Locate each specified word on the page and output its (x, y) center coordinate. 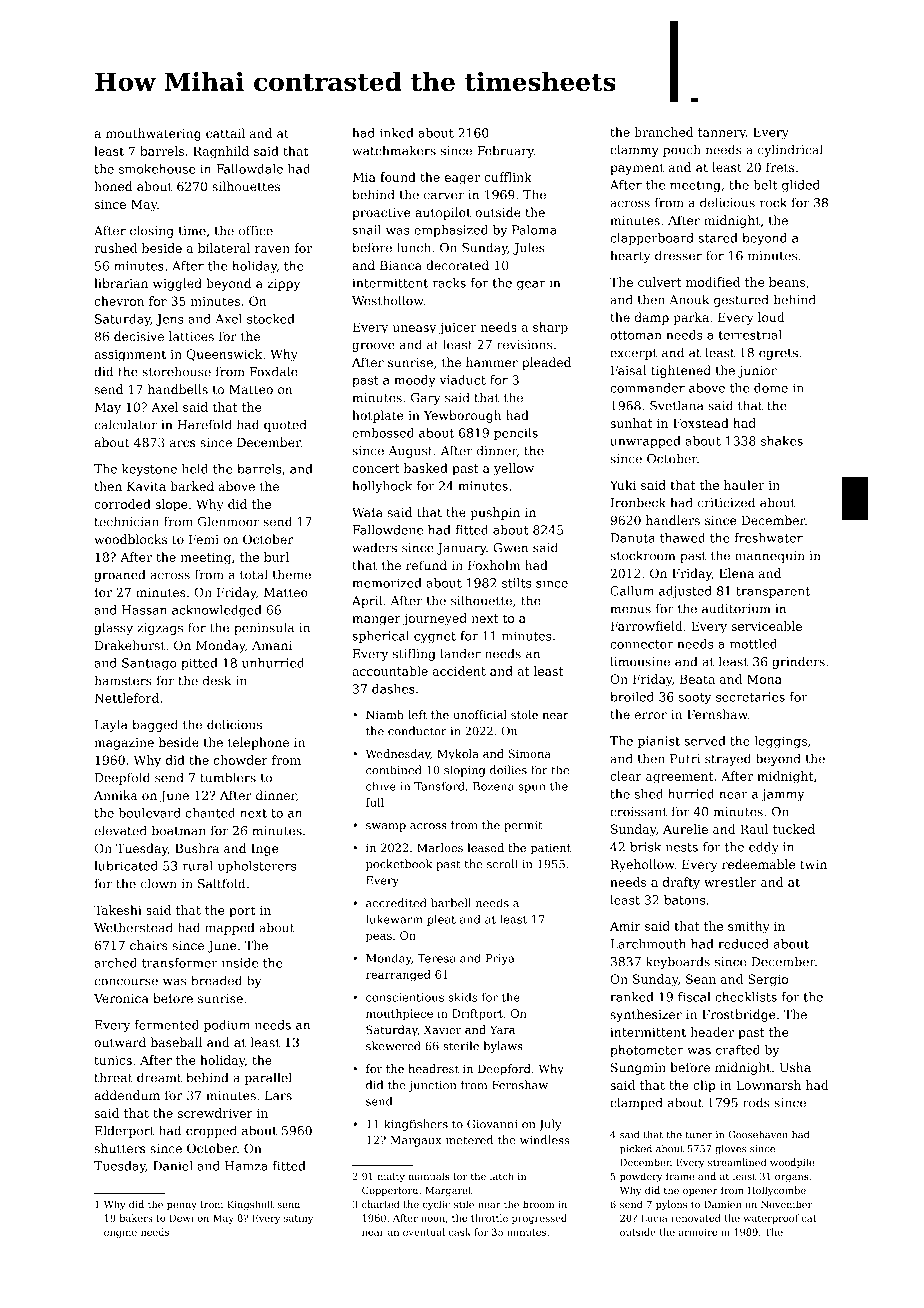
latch (502, 1176)
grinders (798, 662)
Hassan (144, 610)
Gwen (510, 548)
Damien (723, 1204)
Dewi (181, 1218)
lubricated (126, 866)
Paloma (534, 230)
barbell (451, 903)
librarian (121, 283)
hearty (630, 256)
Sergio (768, 980)
